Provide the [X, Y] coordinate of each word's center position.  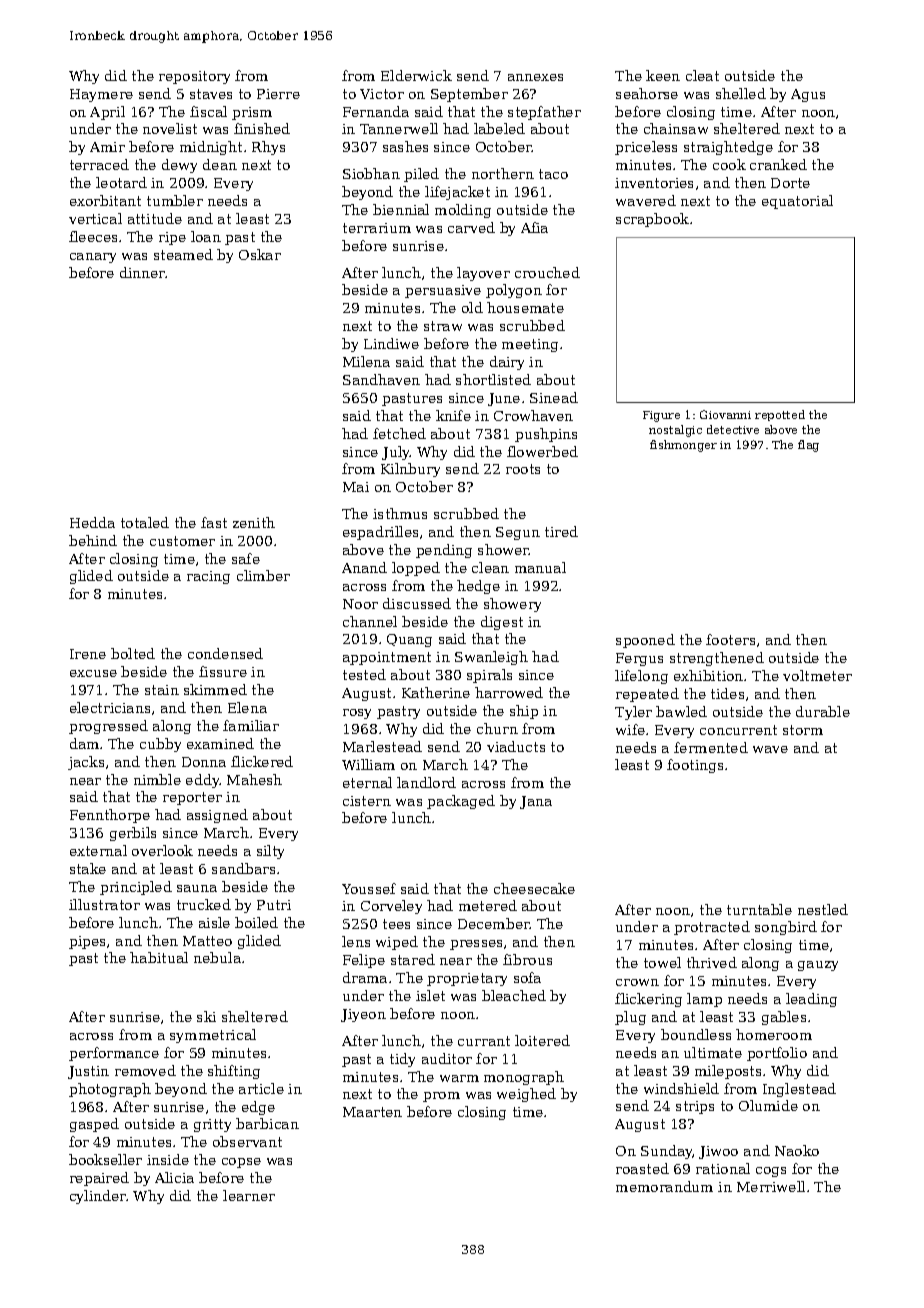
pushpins [546, 435]
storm [803, 730]
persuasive [443, 291]
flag [808, 446]
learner [249, 1195]
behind [93, 540]
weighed [526, 1095]
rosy [357, 714]
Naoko [797, 1150]
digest [502, 623]
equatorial [797, 202]
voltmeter [817, 675]
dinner [142, 272]
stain [162, 690]
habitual [159, 957]
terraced [99, 164]
